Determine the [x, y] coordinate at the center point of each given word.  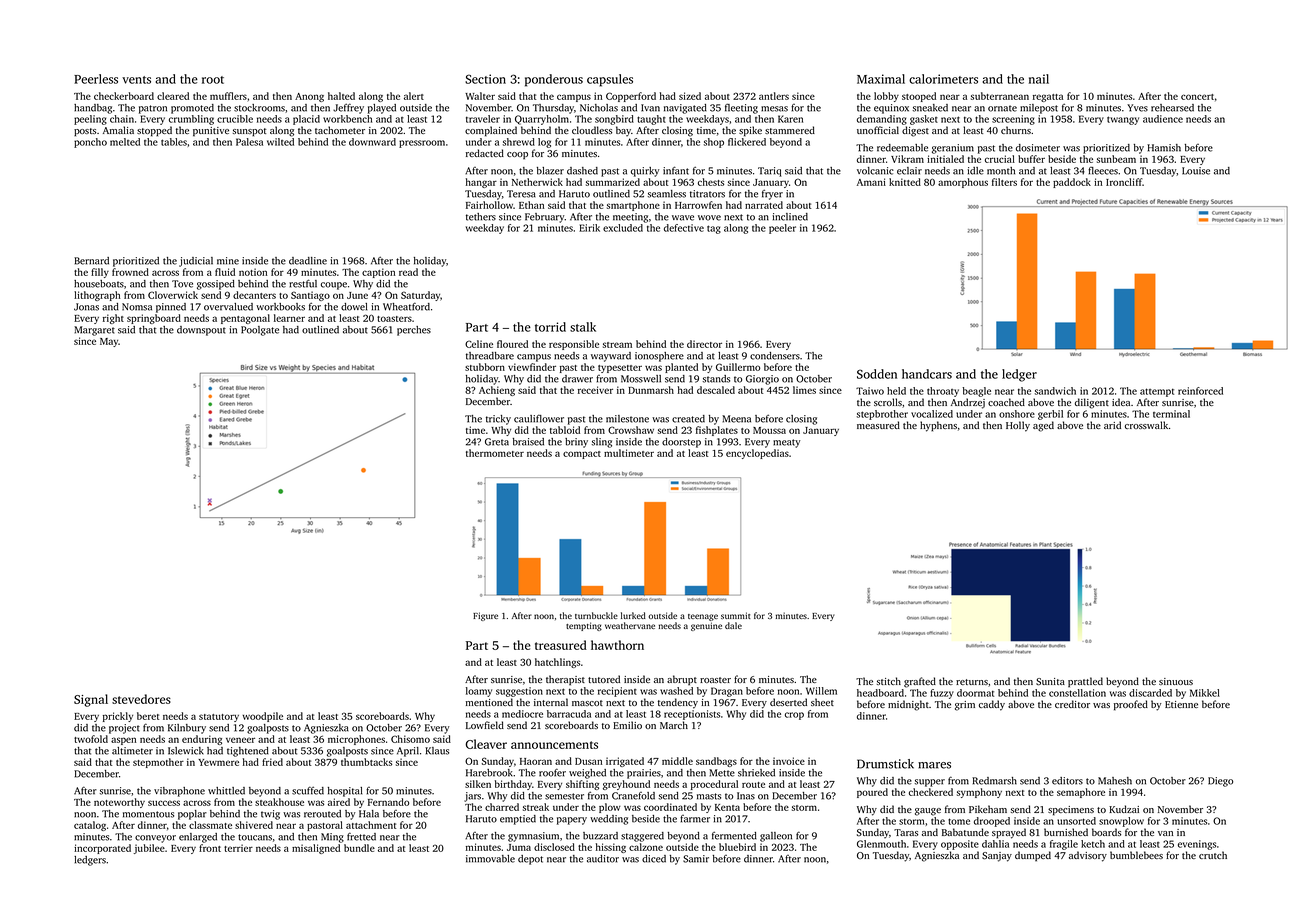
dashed [582, 171]
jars [472, 797]
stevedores [141, 699]
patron [153, 109]
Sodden [877, 374]
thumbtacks [366, 762]
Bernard [91, 261]
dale [733, 625]
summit [736, 615]
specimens [1071, 811]
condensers [775, 356]
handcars [927, 374]
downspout [201, 331]
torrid [550, 327]
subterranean [1000, 96]
